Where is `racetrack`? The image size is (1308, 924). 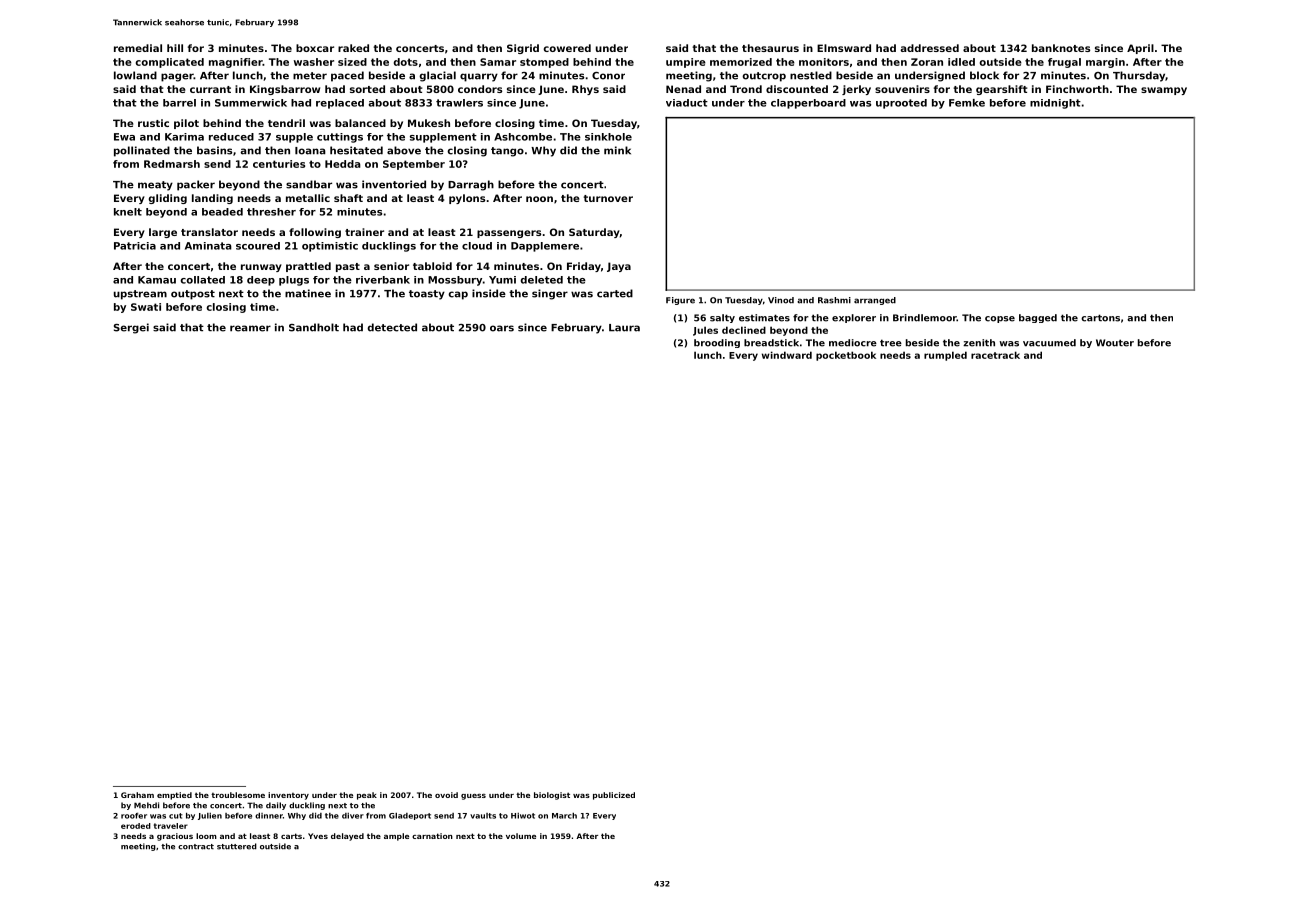 racetrack is located at coordinates (995, 355).
